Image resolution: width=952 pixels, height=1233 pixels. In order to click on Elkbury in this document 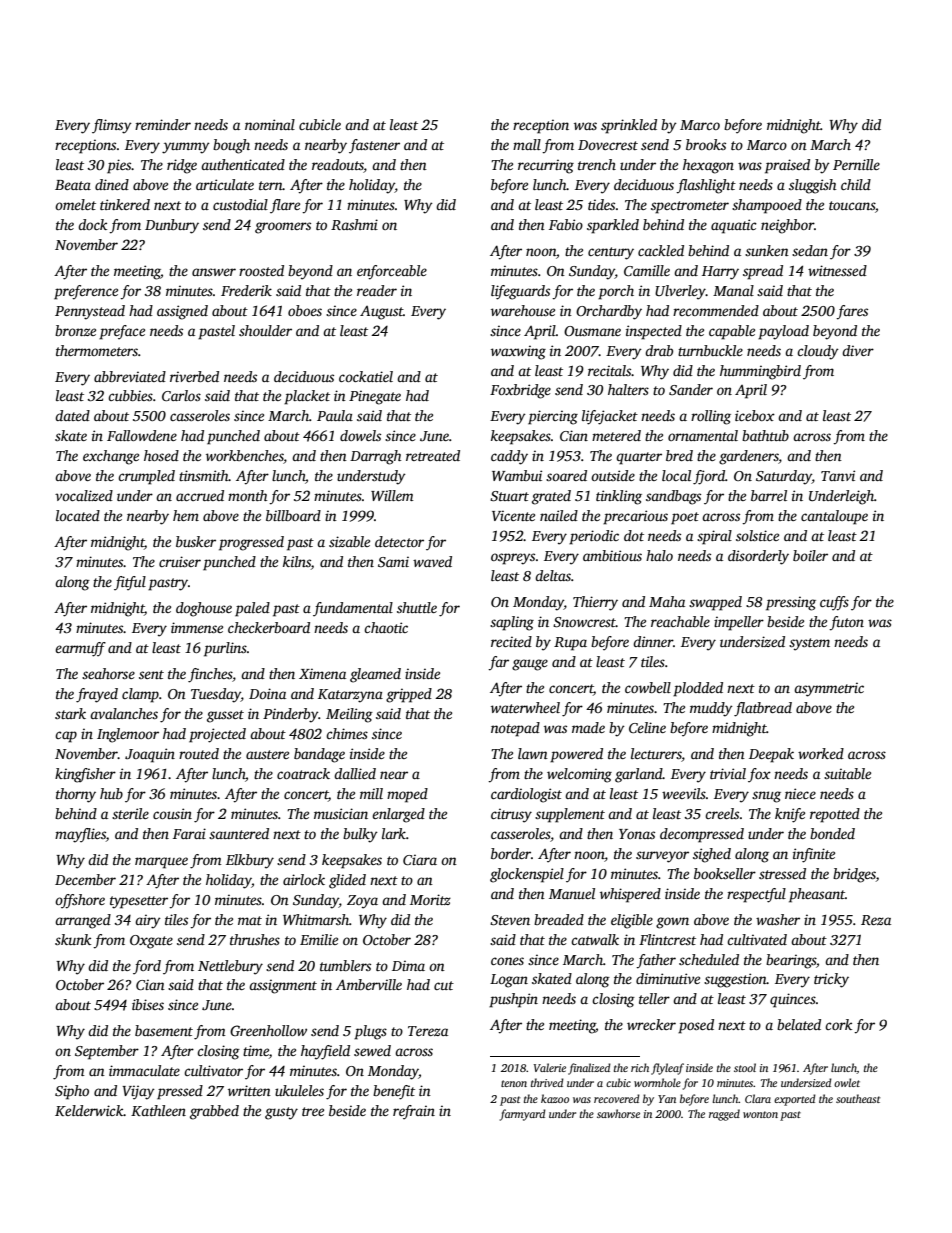, I will do `click(250, 861)`.
